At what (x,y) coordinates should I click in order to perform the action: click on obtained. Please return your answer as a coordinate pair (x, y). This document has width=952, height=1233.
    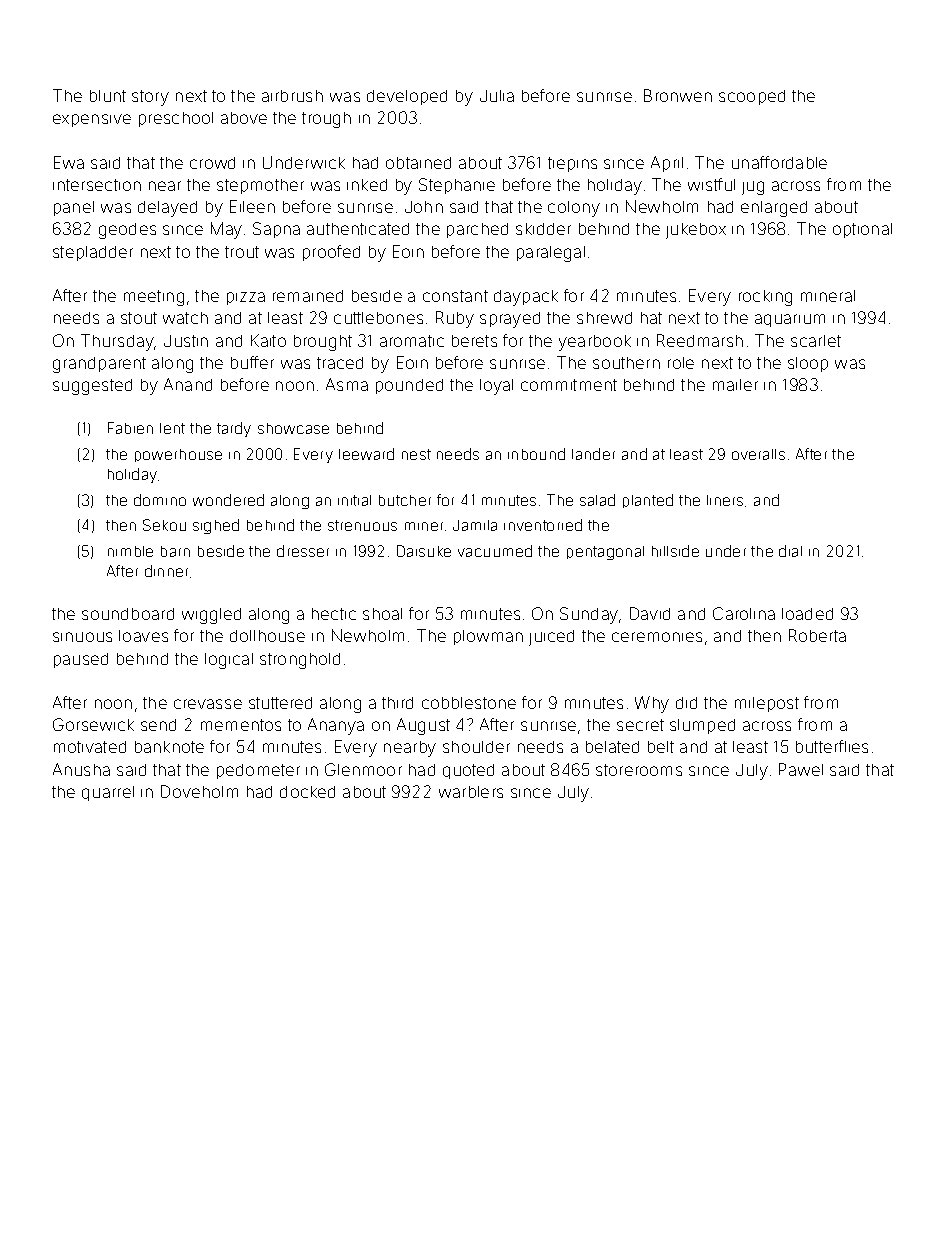
    Looking at the image, I should click on (418, 163).
